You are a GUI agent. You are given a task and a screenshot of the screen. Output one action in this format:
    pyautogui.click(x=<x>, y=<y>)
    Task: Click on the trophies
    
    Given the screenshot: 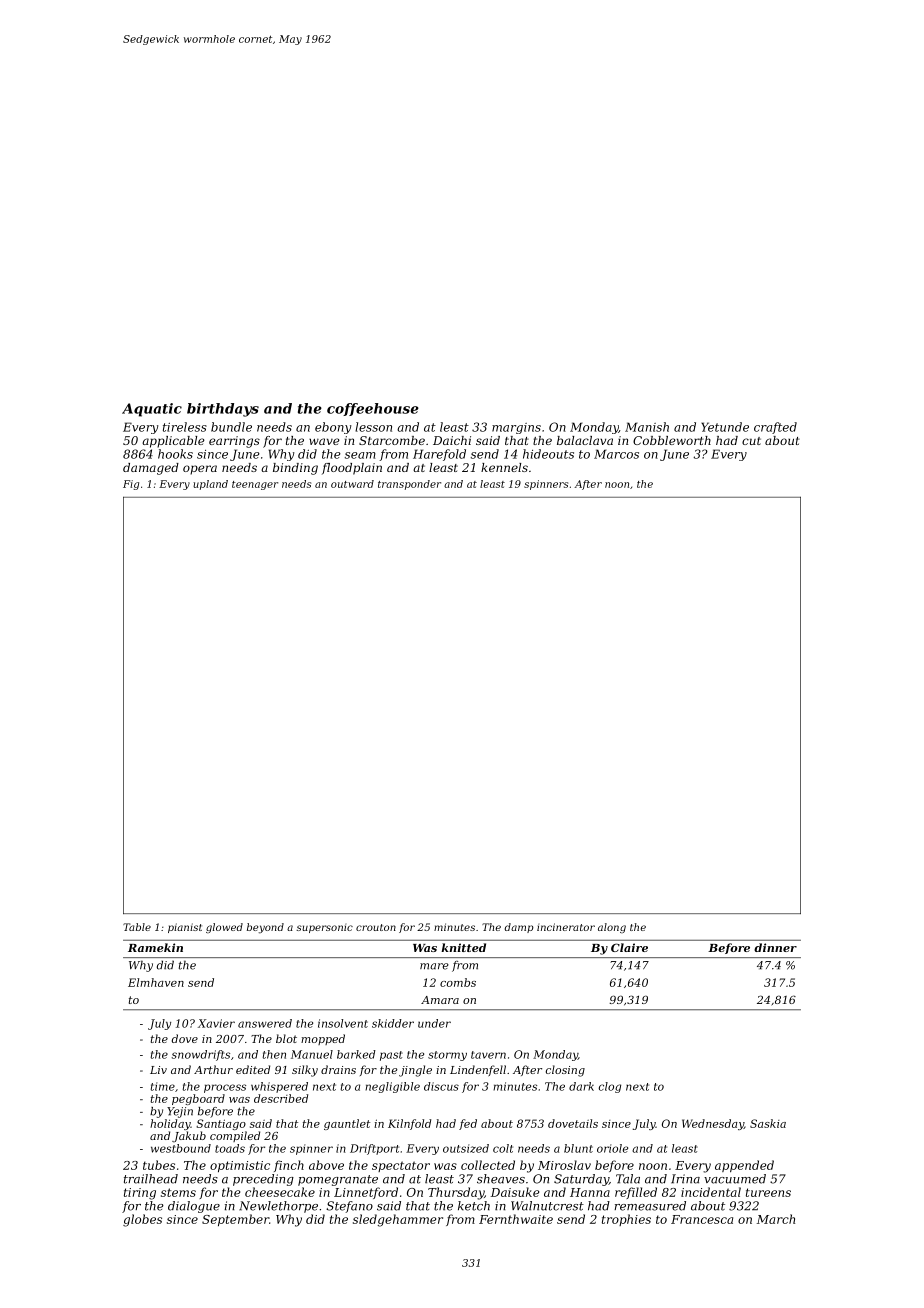 What is the action you would take?
    pyautogui.click(x=626, y=1220)
